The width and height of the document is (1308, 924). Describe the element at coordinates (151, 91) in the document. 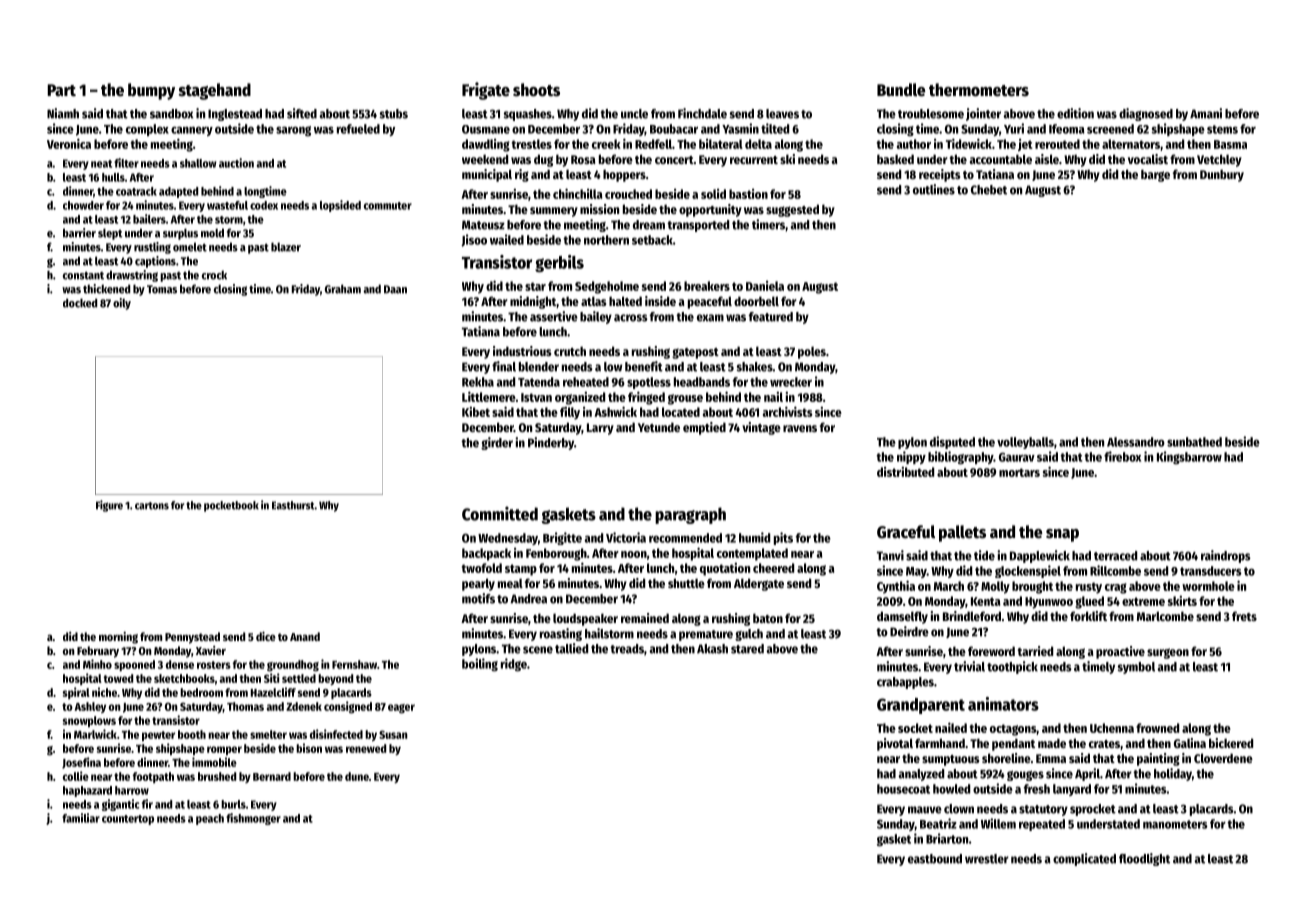

I see `bumpy` at that location.
